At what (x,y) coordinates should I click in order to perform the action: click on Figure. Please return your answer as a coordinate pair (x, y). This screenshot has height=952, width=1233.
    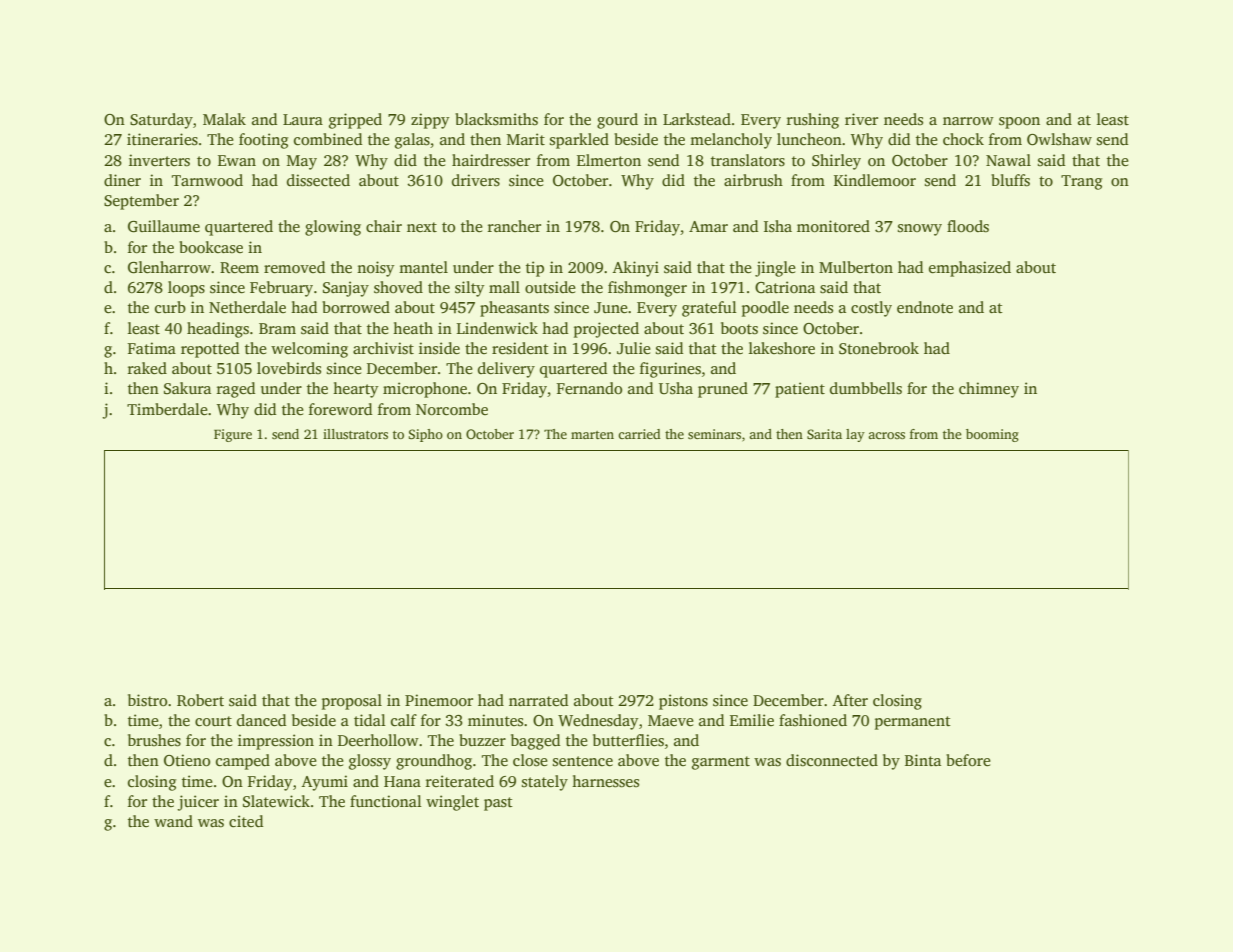
    Looking at the image, I should click on (233, 435).
